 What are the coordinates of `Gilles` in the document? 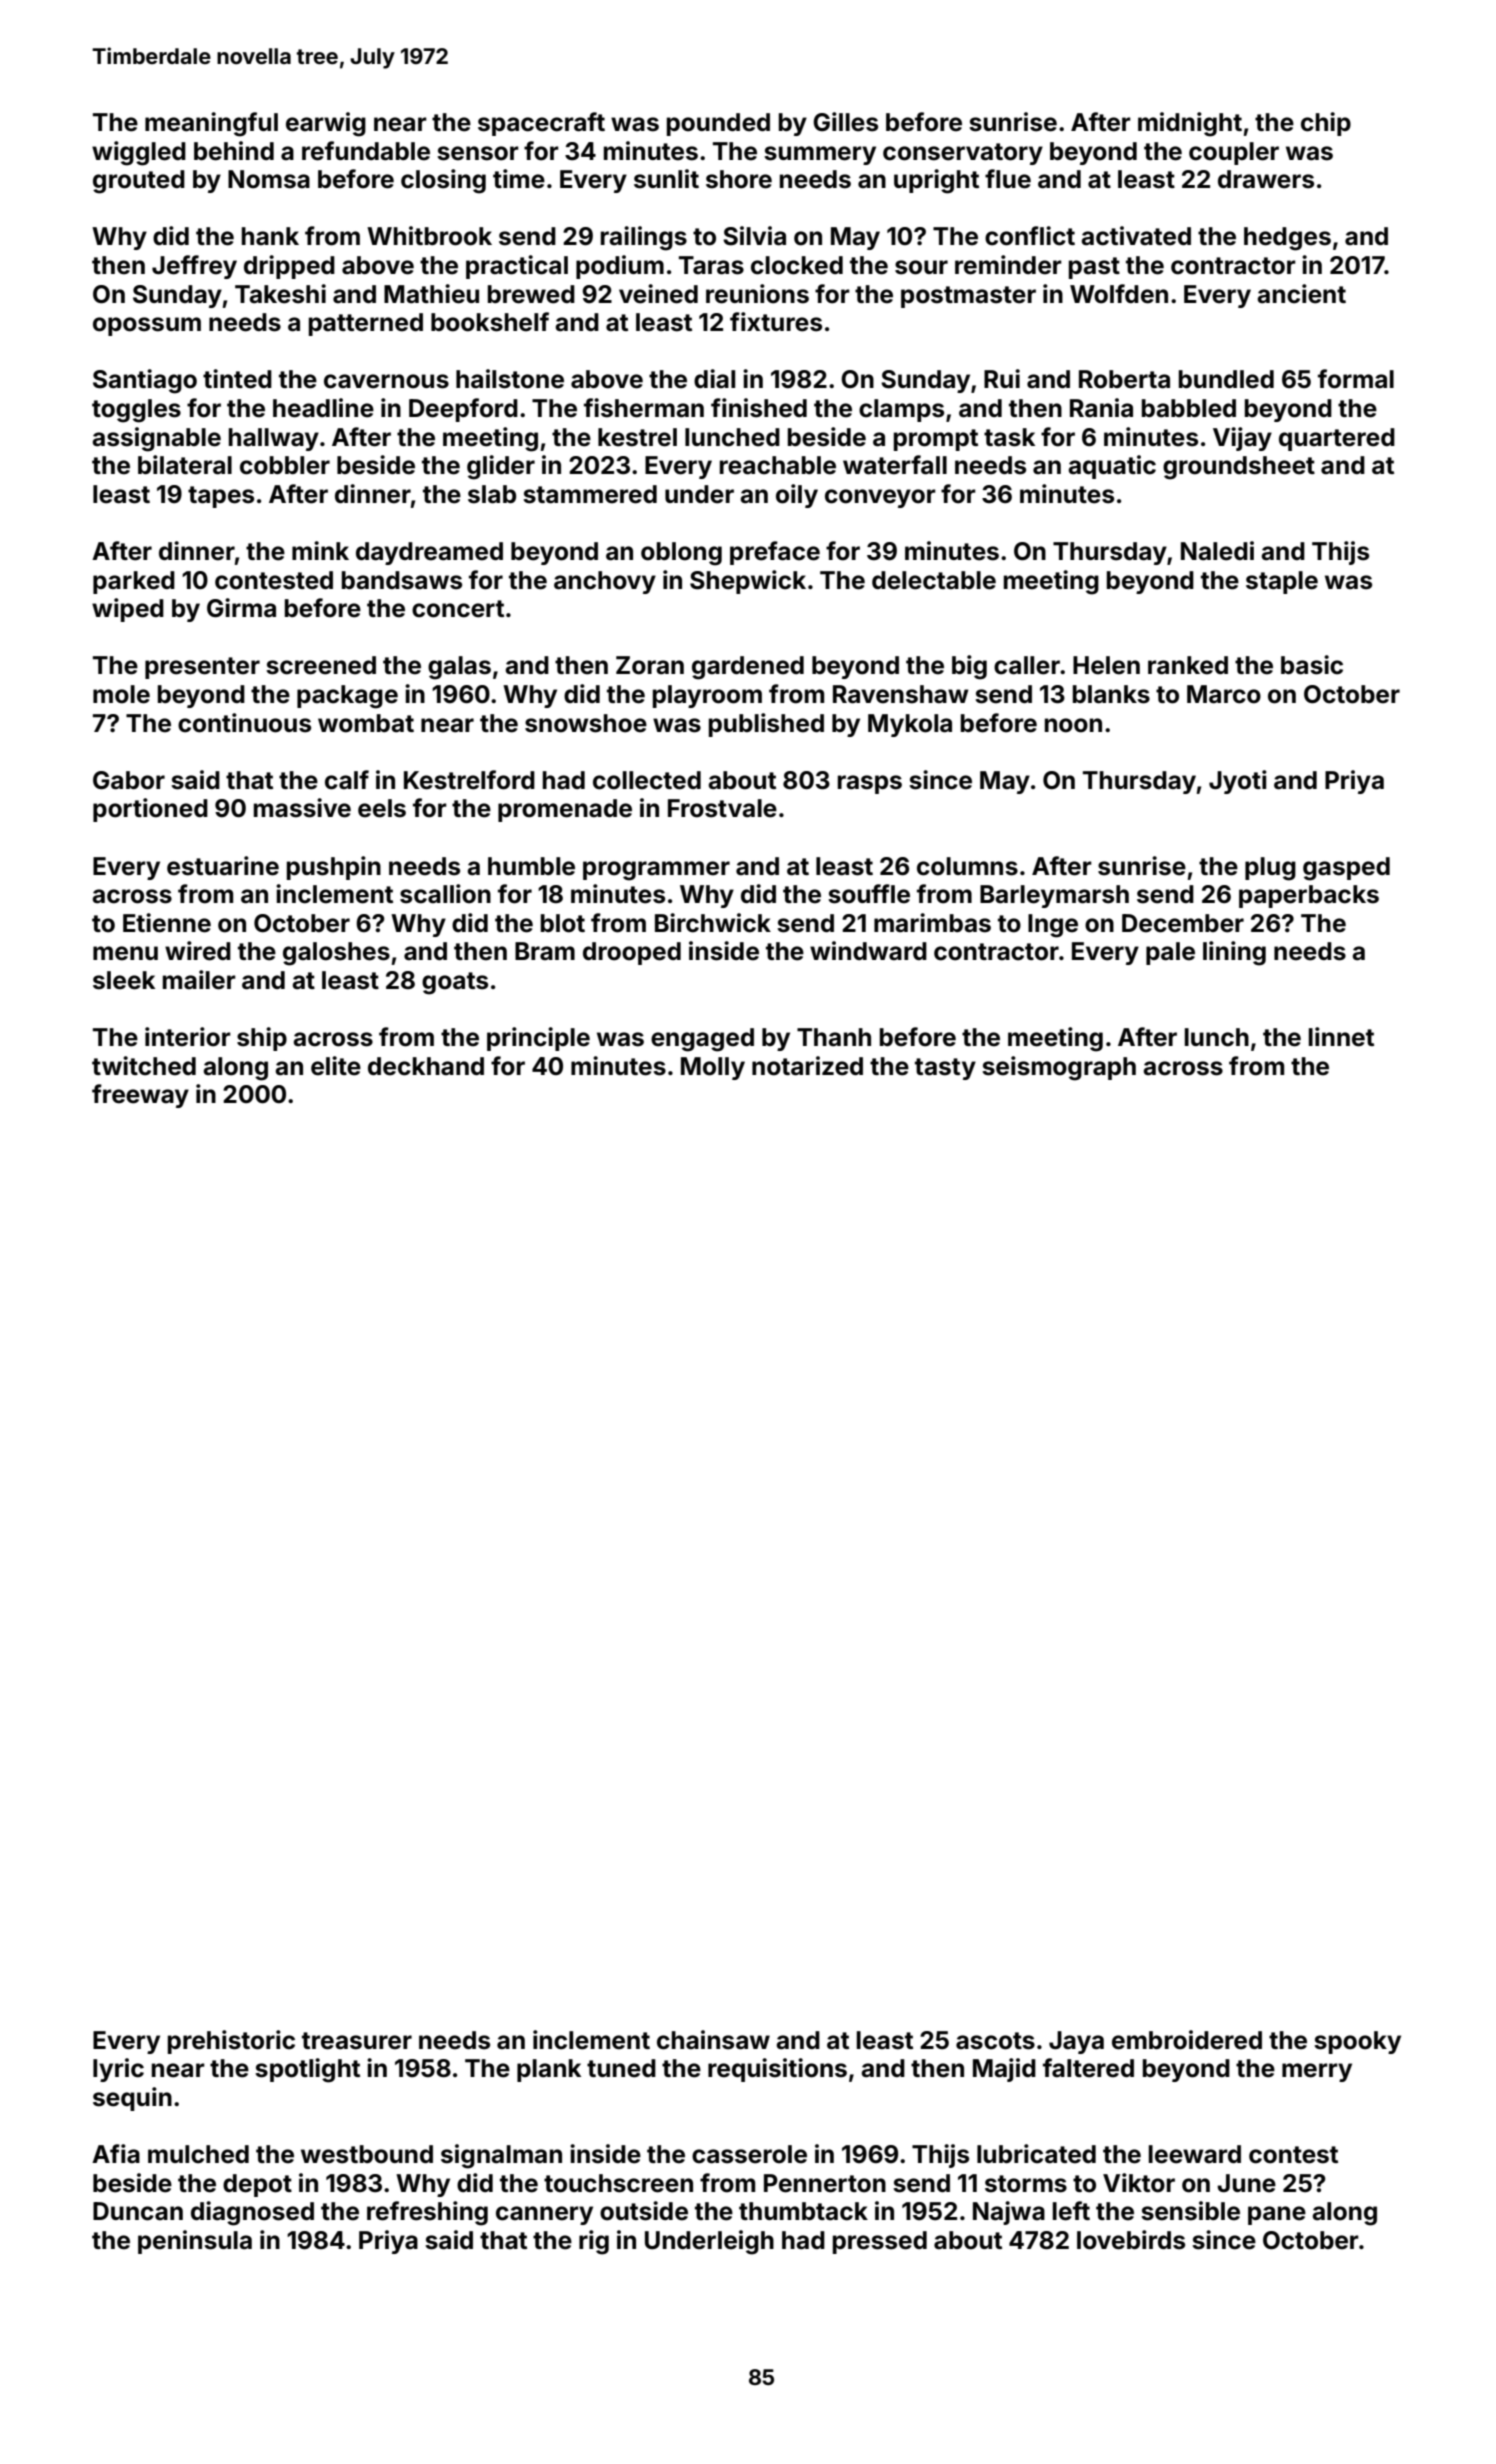 It's located at (845, 122).
